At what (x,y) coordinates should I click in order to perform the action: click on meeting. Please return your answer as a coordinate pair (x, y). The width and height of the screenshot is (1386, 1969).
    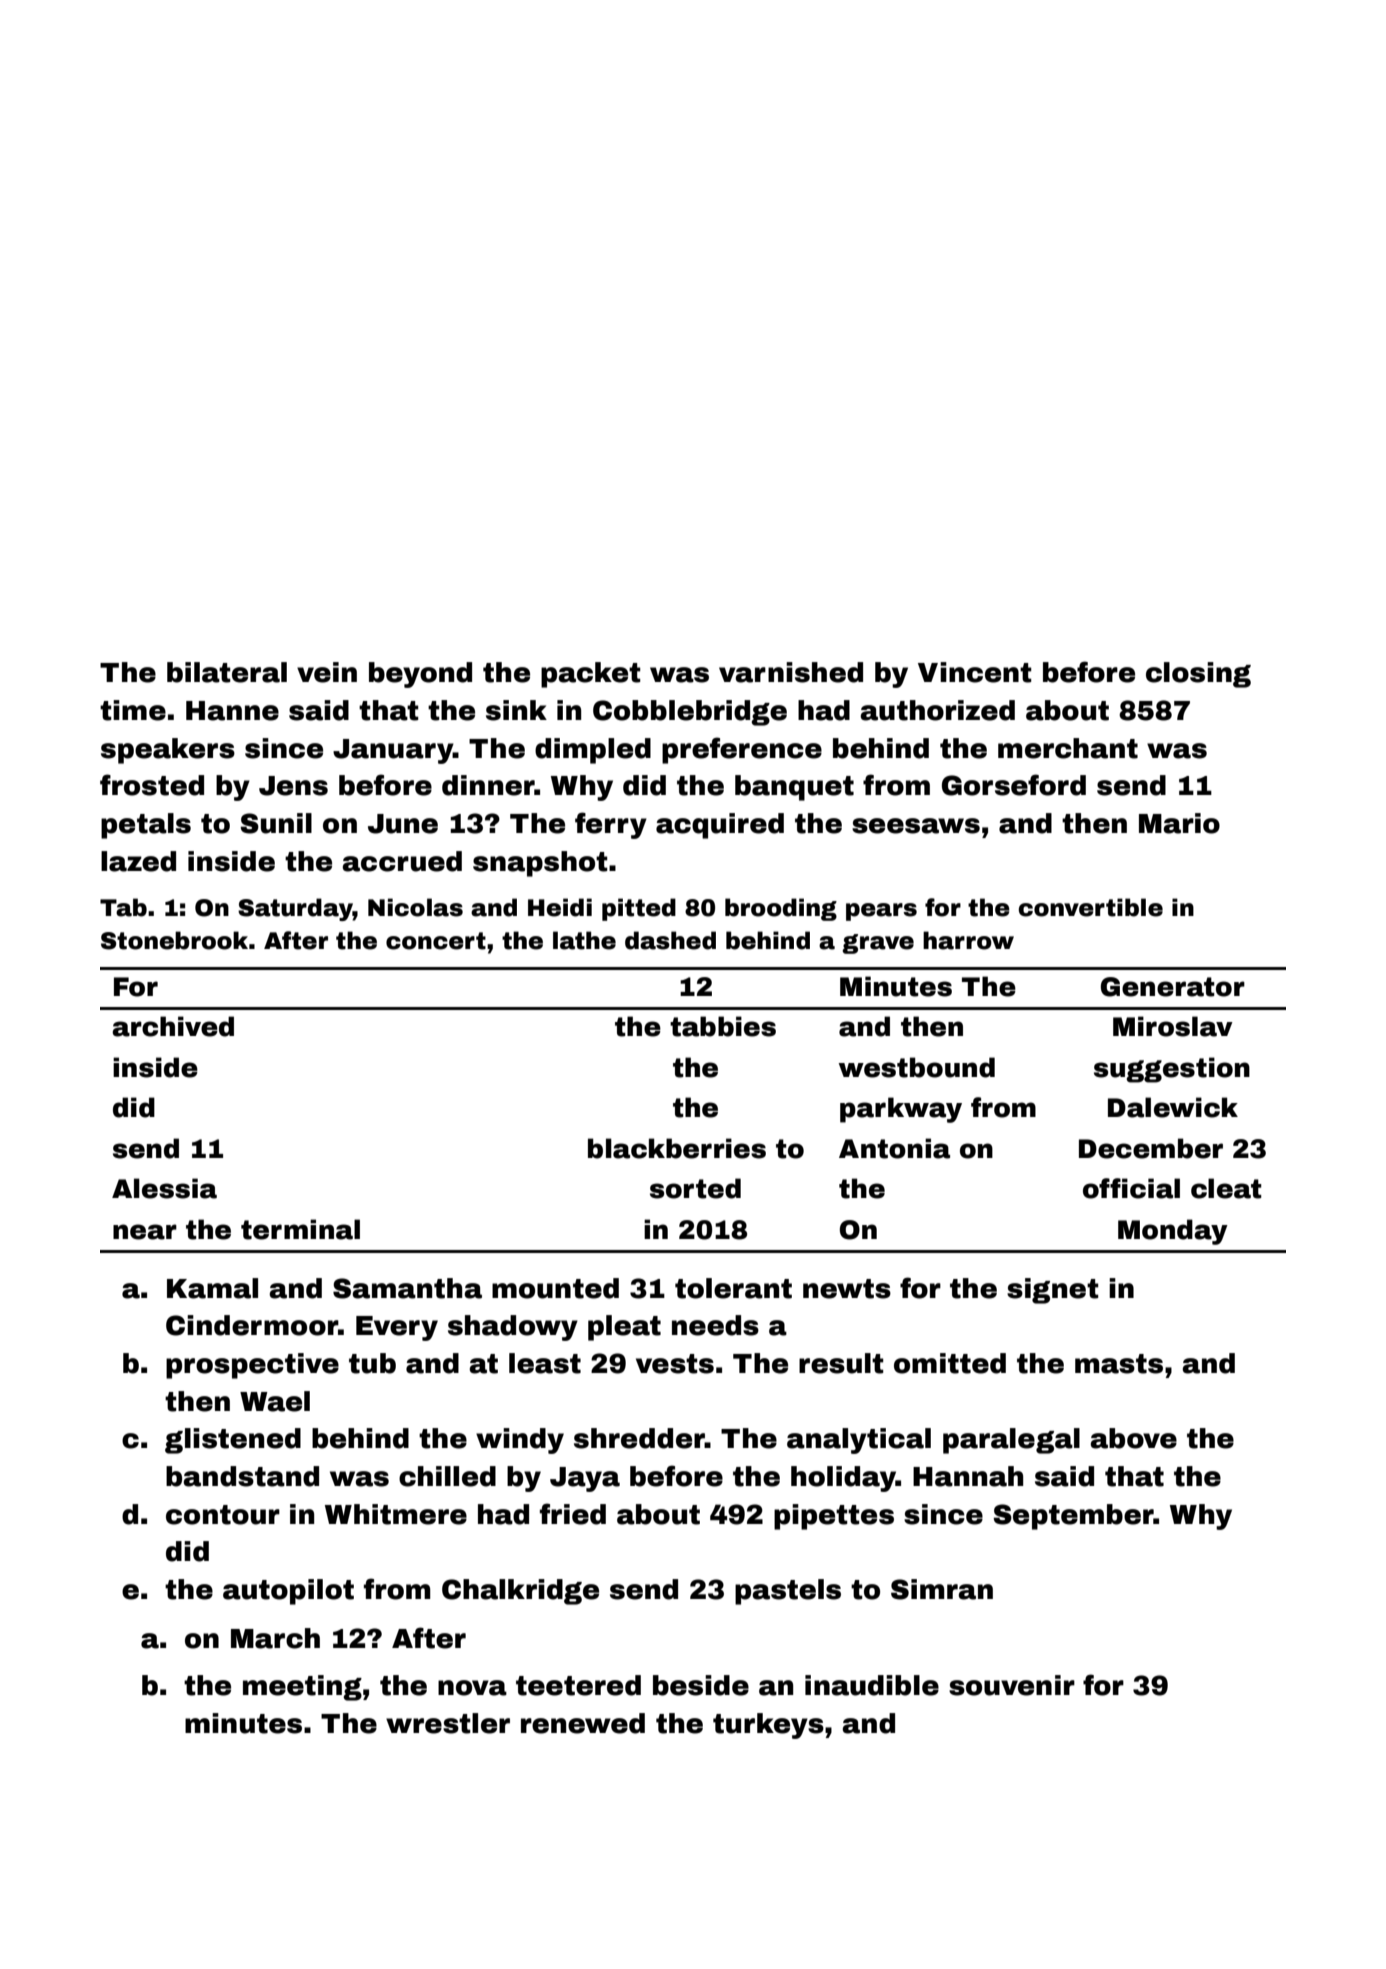
    Looking at the image, I should click on (302, 1688).
